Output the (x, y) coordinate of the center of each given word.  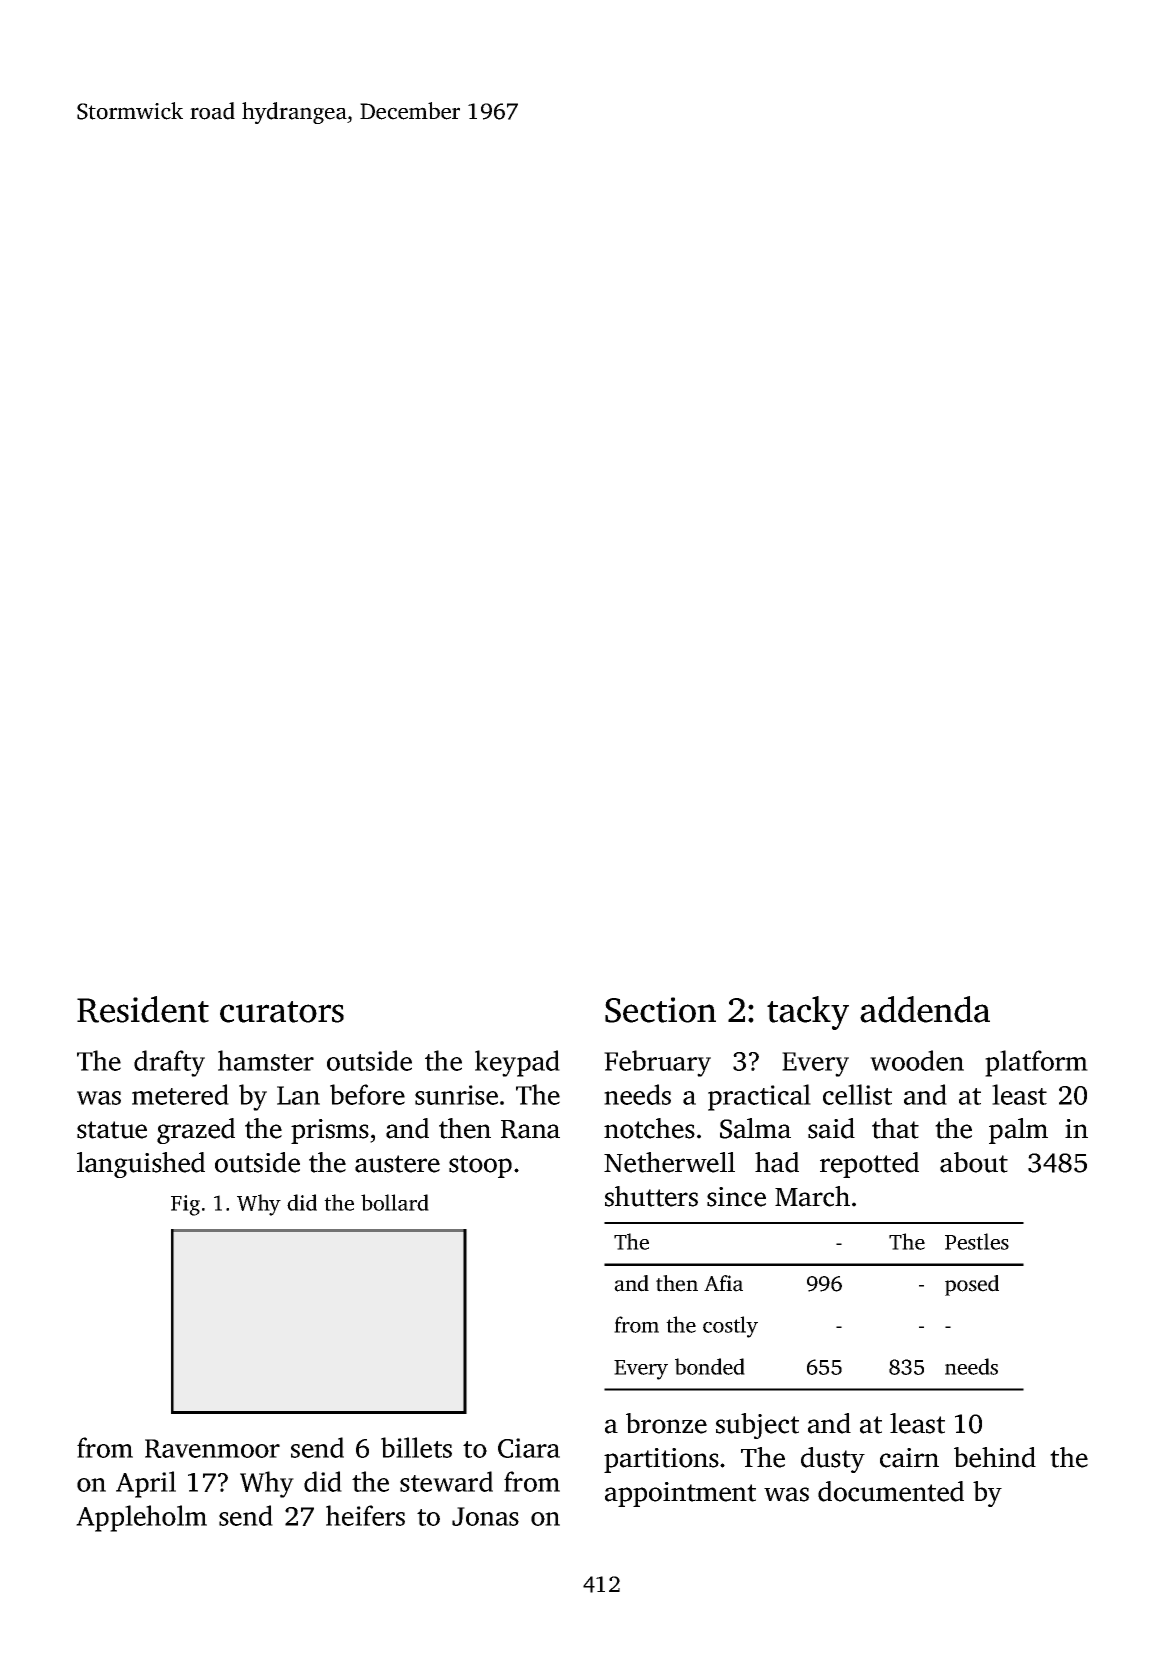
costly (730, 1327)
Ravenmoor (212, 1448)
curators (282, 1012)
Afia (723, 1283)
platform (1036, 1063)
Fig (185, 1205)
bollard (395, 1202)
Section (660, 1010)
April (146, 1484)
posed (972, 1285)
